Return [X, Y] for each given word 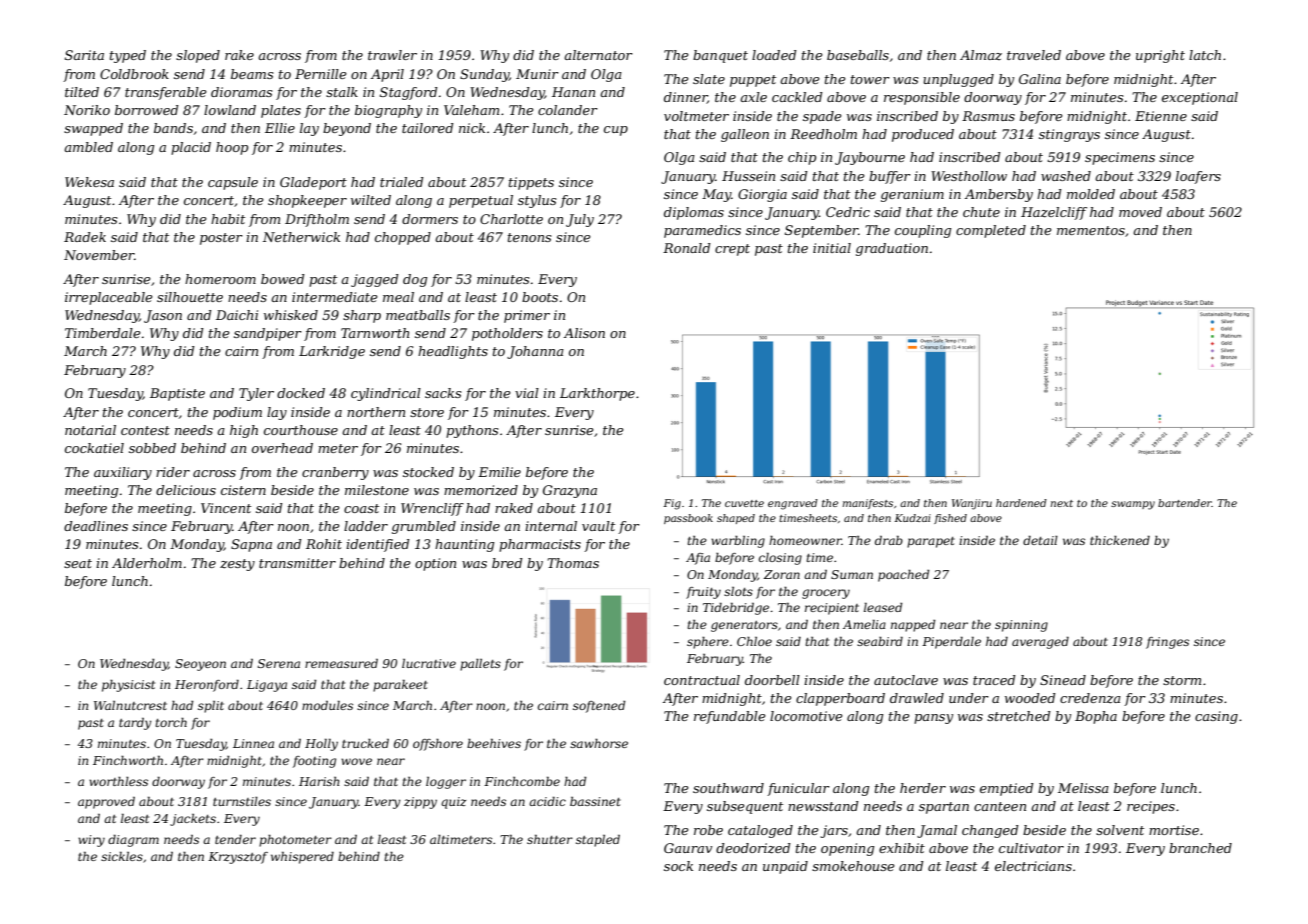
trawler [392, 55]
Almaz [981, 55]
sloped [198, 56]
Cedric [848, 212]
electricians [1033, 866]
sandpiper [268, 334]
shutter [550, 839]
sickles [122, 856]
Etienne [1161, 116]
